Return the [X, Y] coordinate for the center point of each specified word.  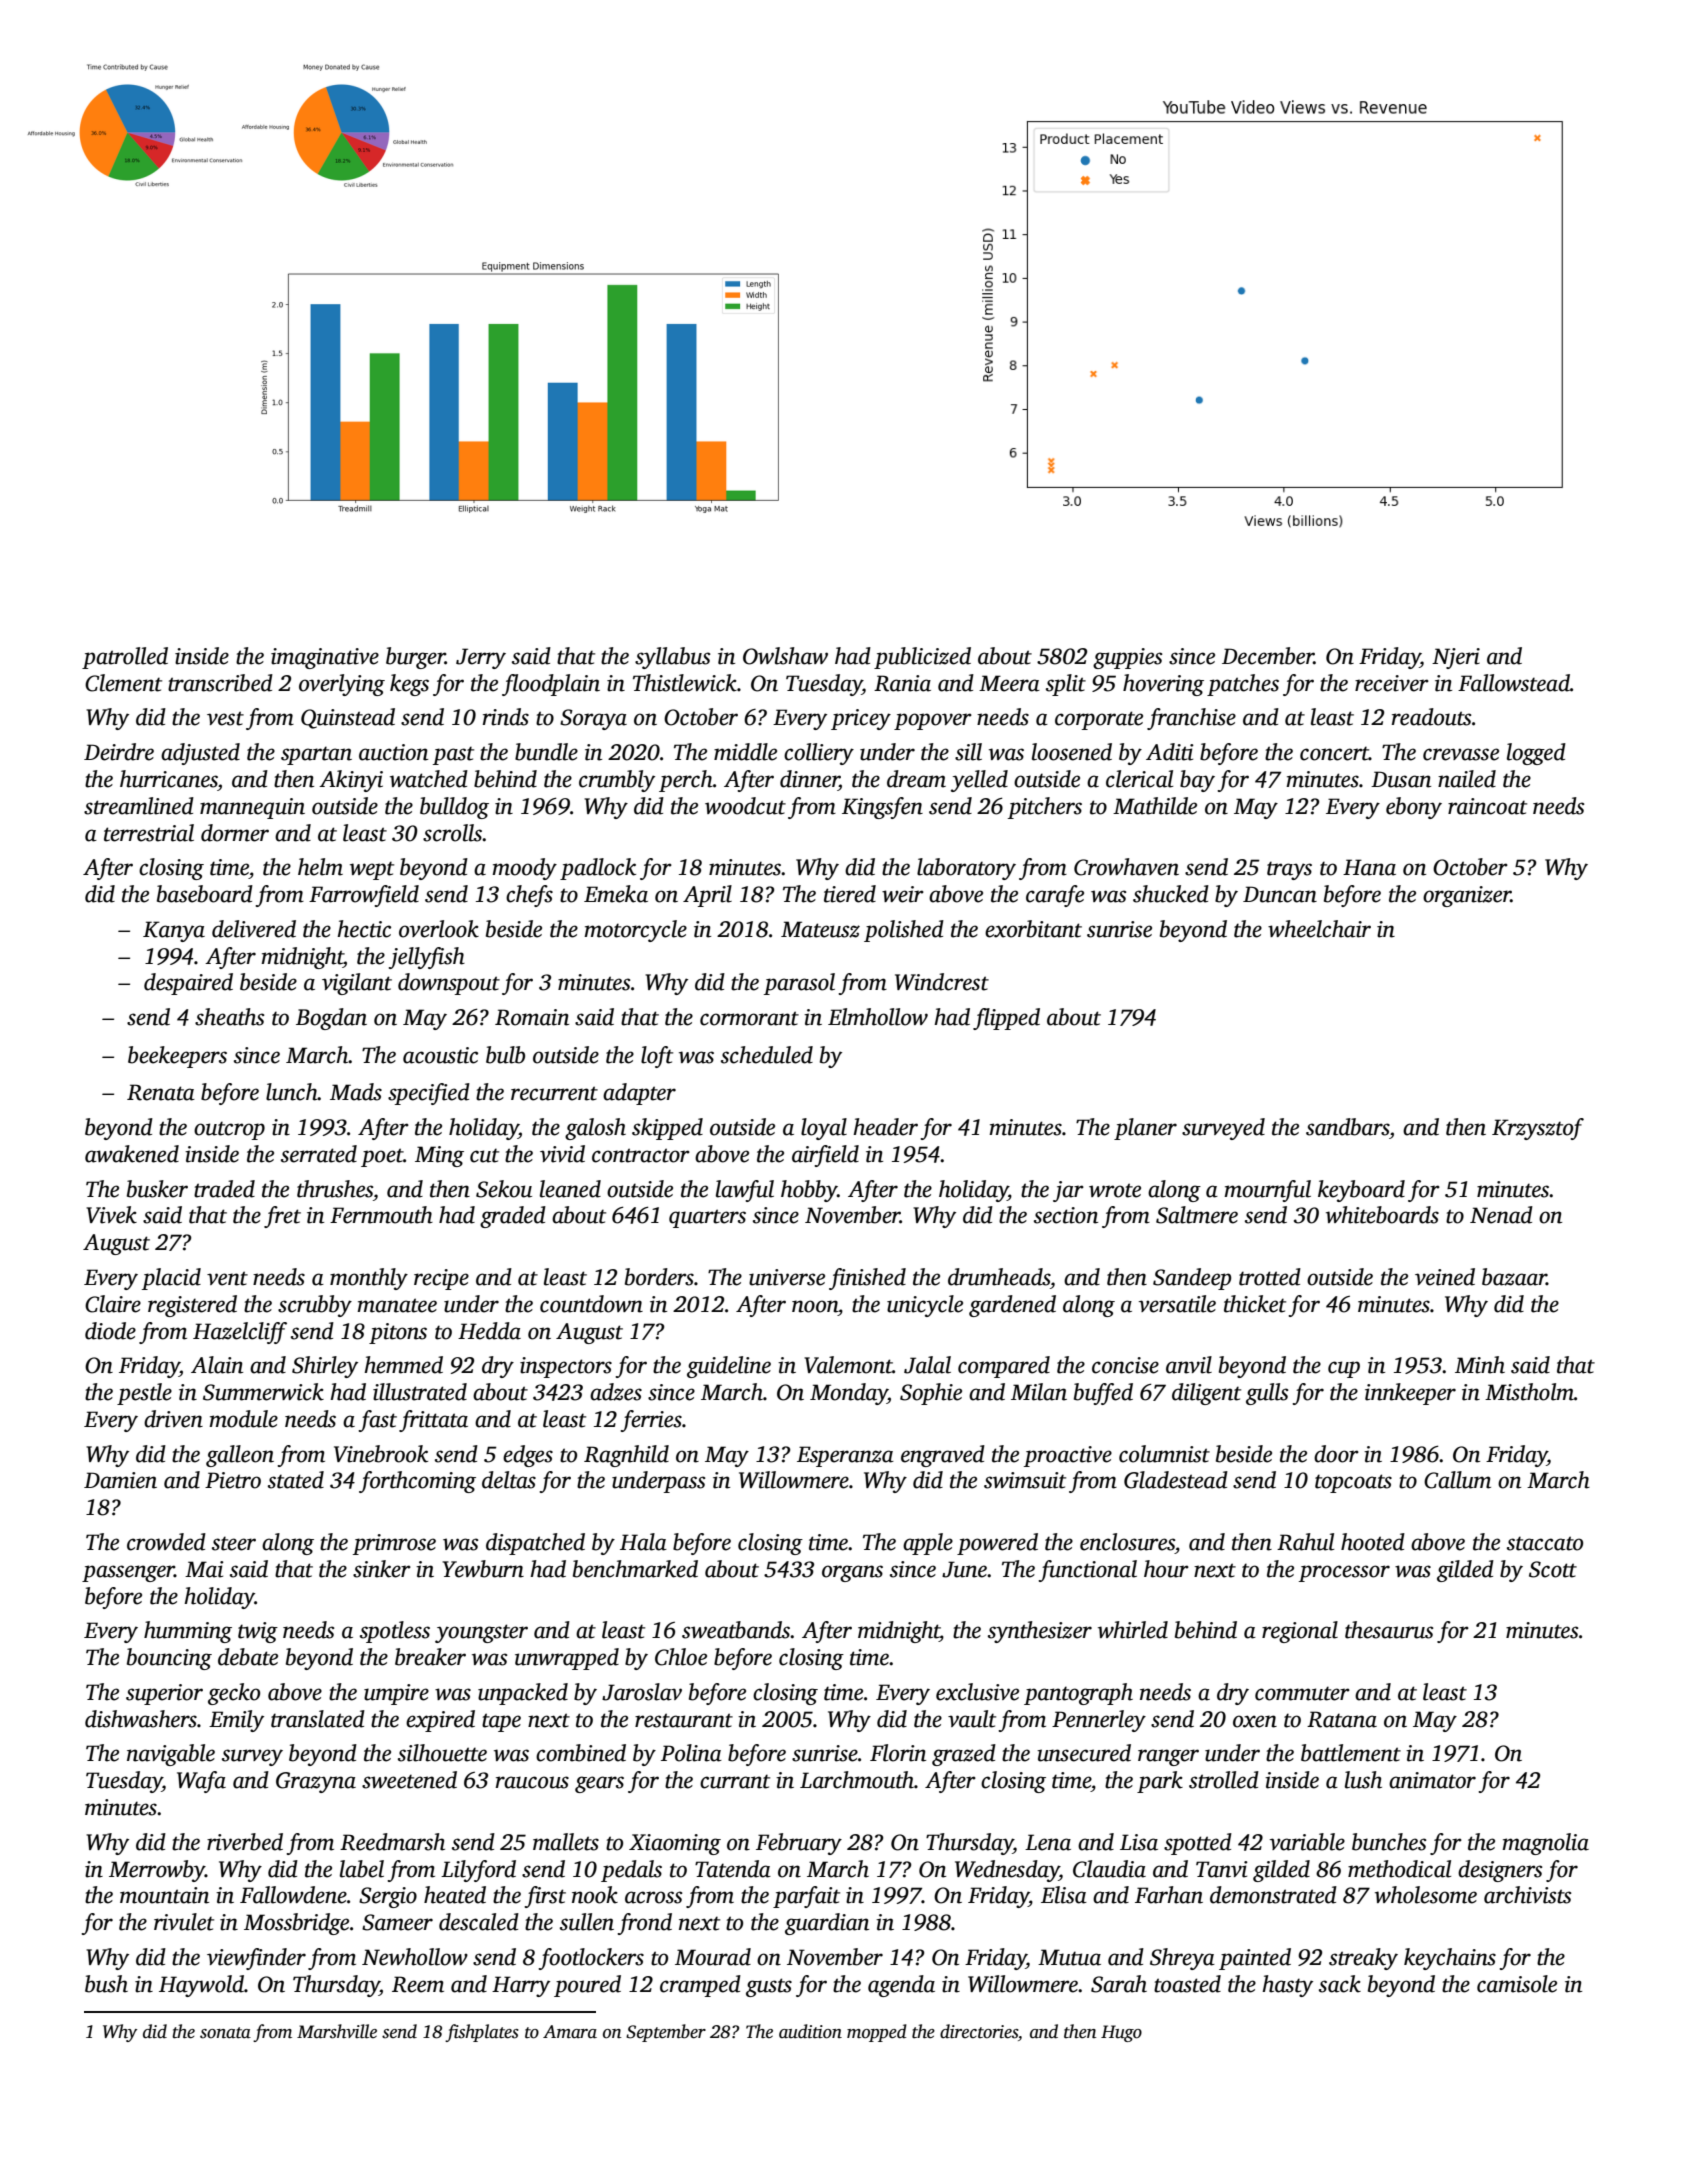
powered [997, 1544]
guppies [1127, 658]
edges [528, 1456]
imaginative [325, 658]
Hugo [1121, 2033]
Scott [1553, 1569]
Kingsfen [882, 808]
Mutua [1069, 1957]
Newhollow [415, 1957]
